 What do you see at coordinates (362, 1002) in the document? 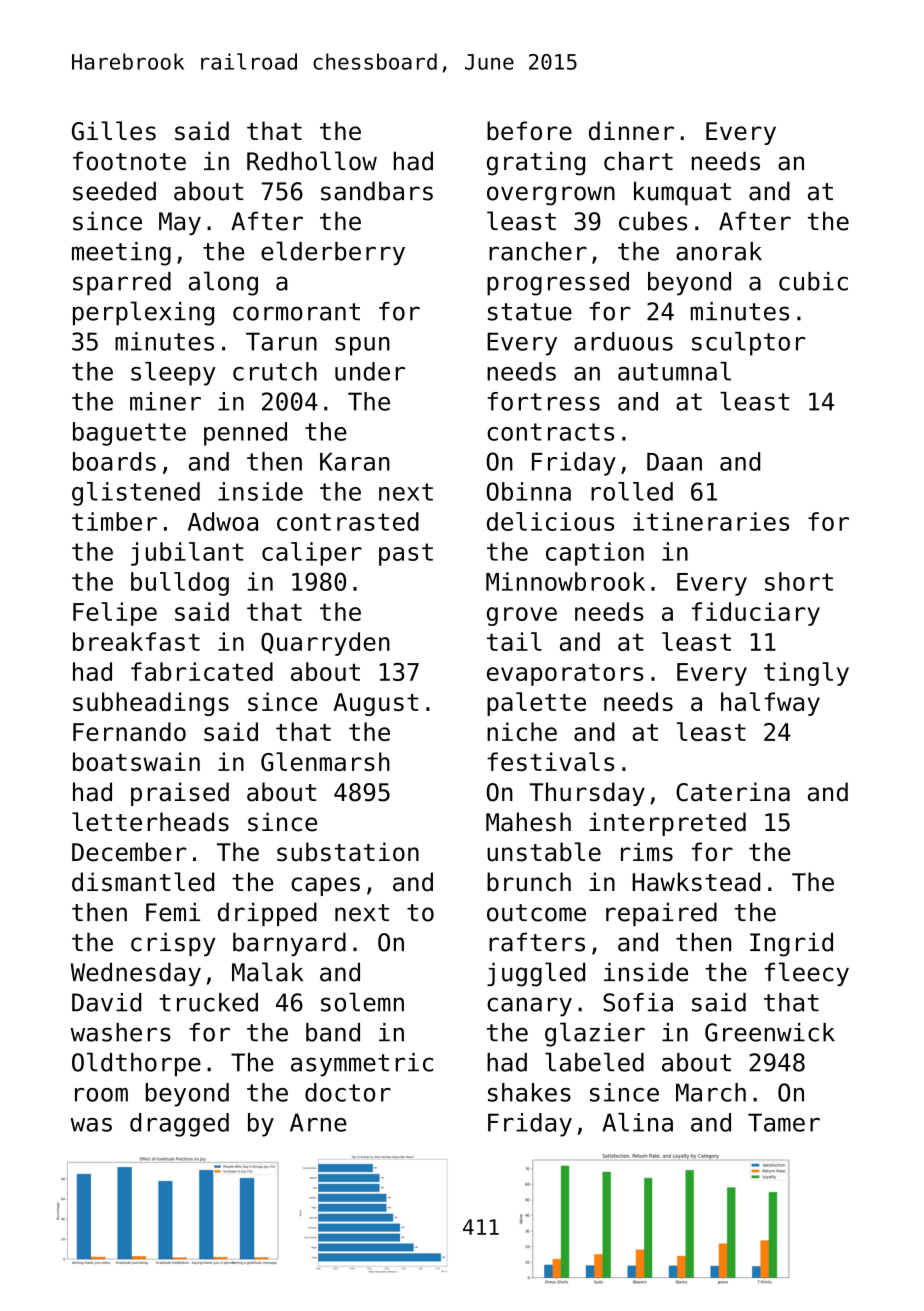
I see `solemn` at bounding box center [362, 1002].
